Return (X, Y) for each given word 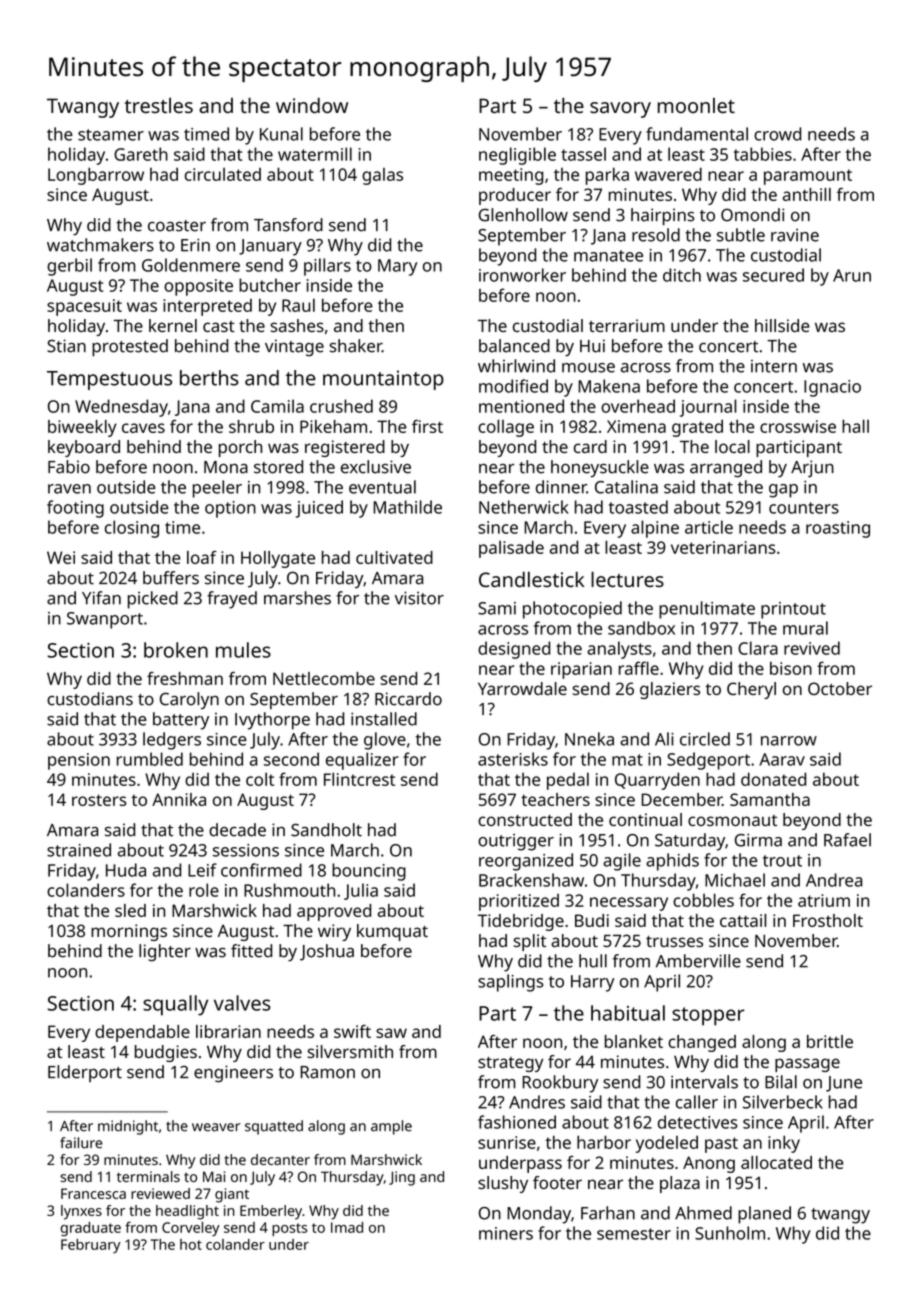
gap (783, 491)
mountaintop (383, 380)
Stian (66, 346)
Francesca (93, 1193)
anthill (807, 194)
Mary (397, 267)
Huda (126, 870)
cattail (743, 920)
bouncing (369, 872)
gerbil (69, 267)
